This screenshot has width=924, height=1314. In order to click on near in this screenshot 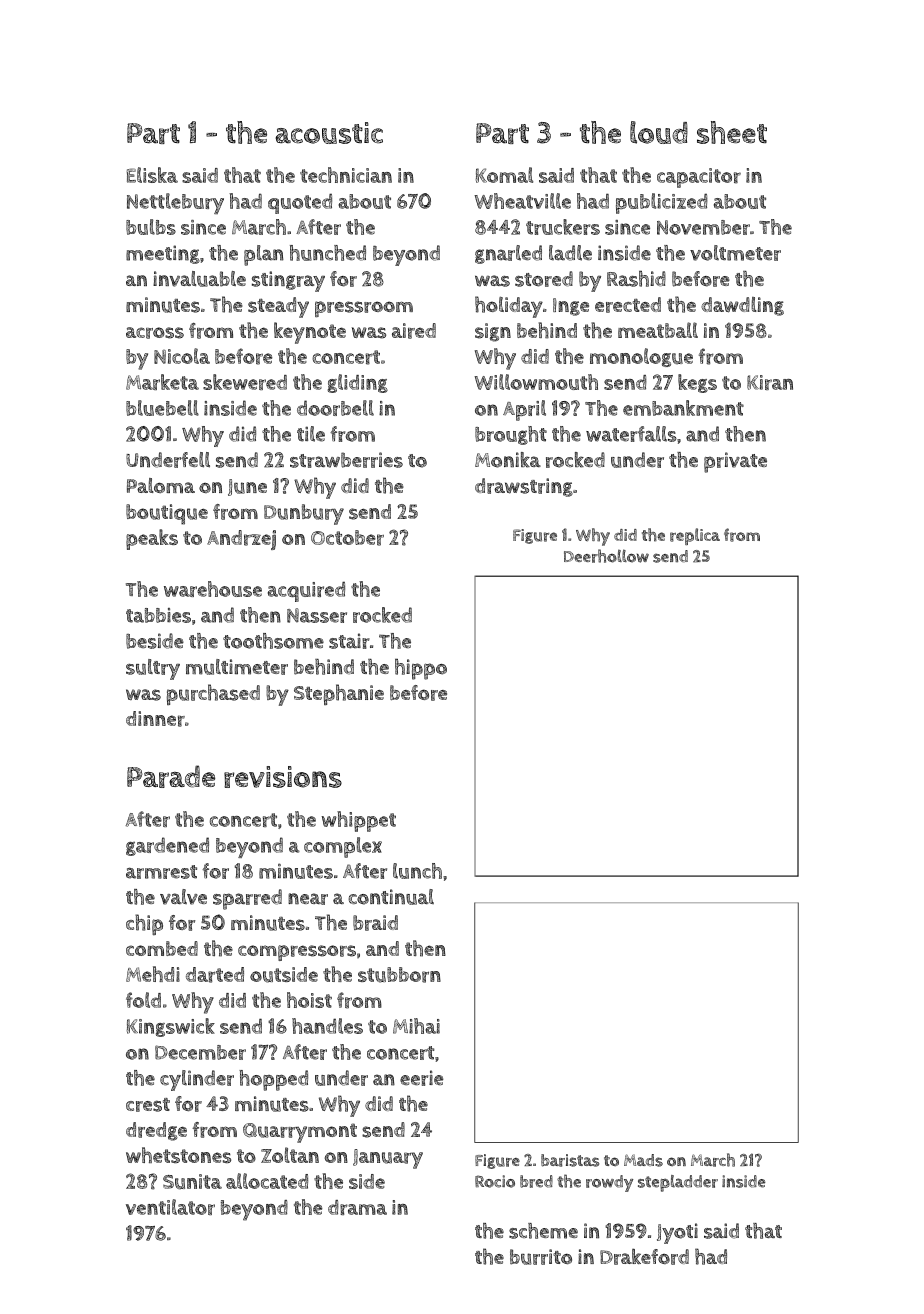, I will do `click(308, 899)`.
